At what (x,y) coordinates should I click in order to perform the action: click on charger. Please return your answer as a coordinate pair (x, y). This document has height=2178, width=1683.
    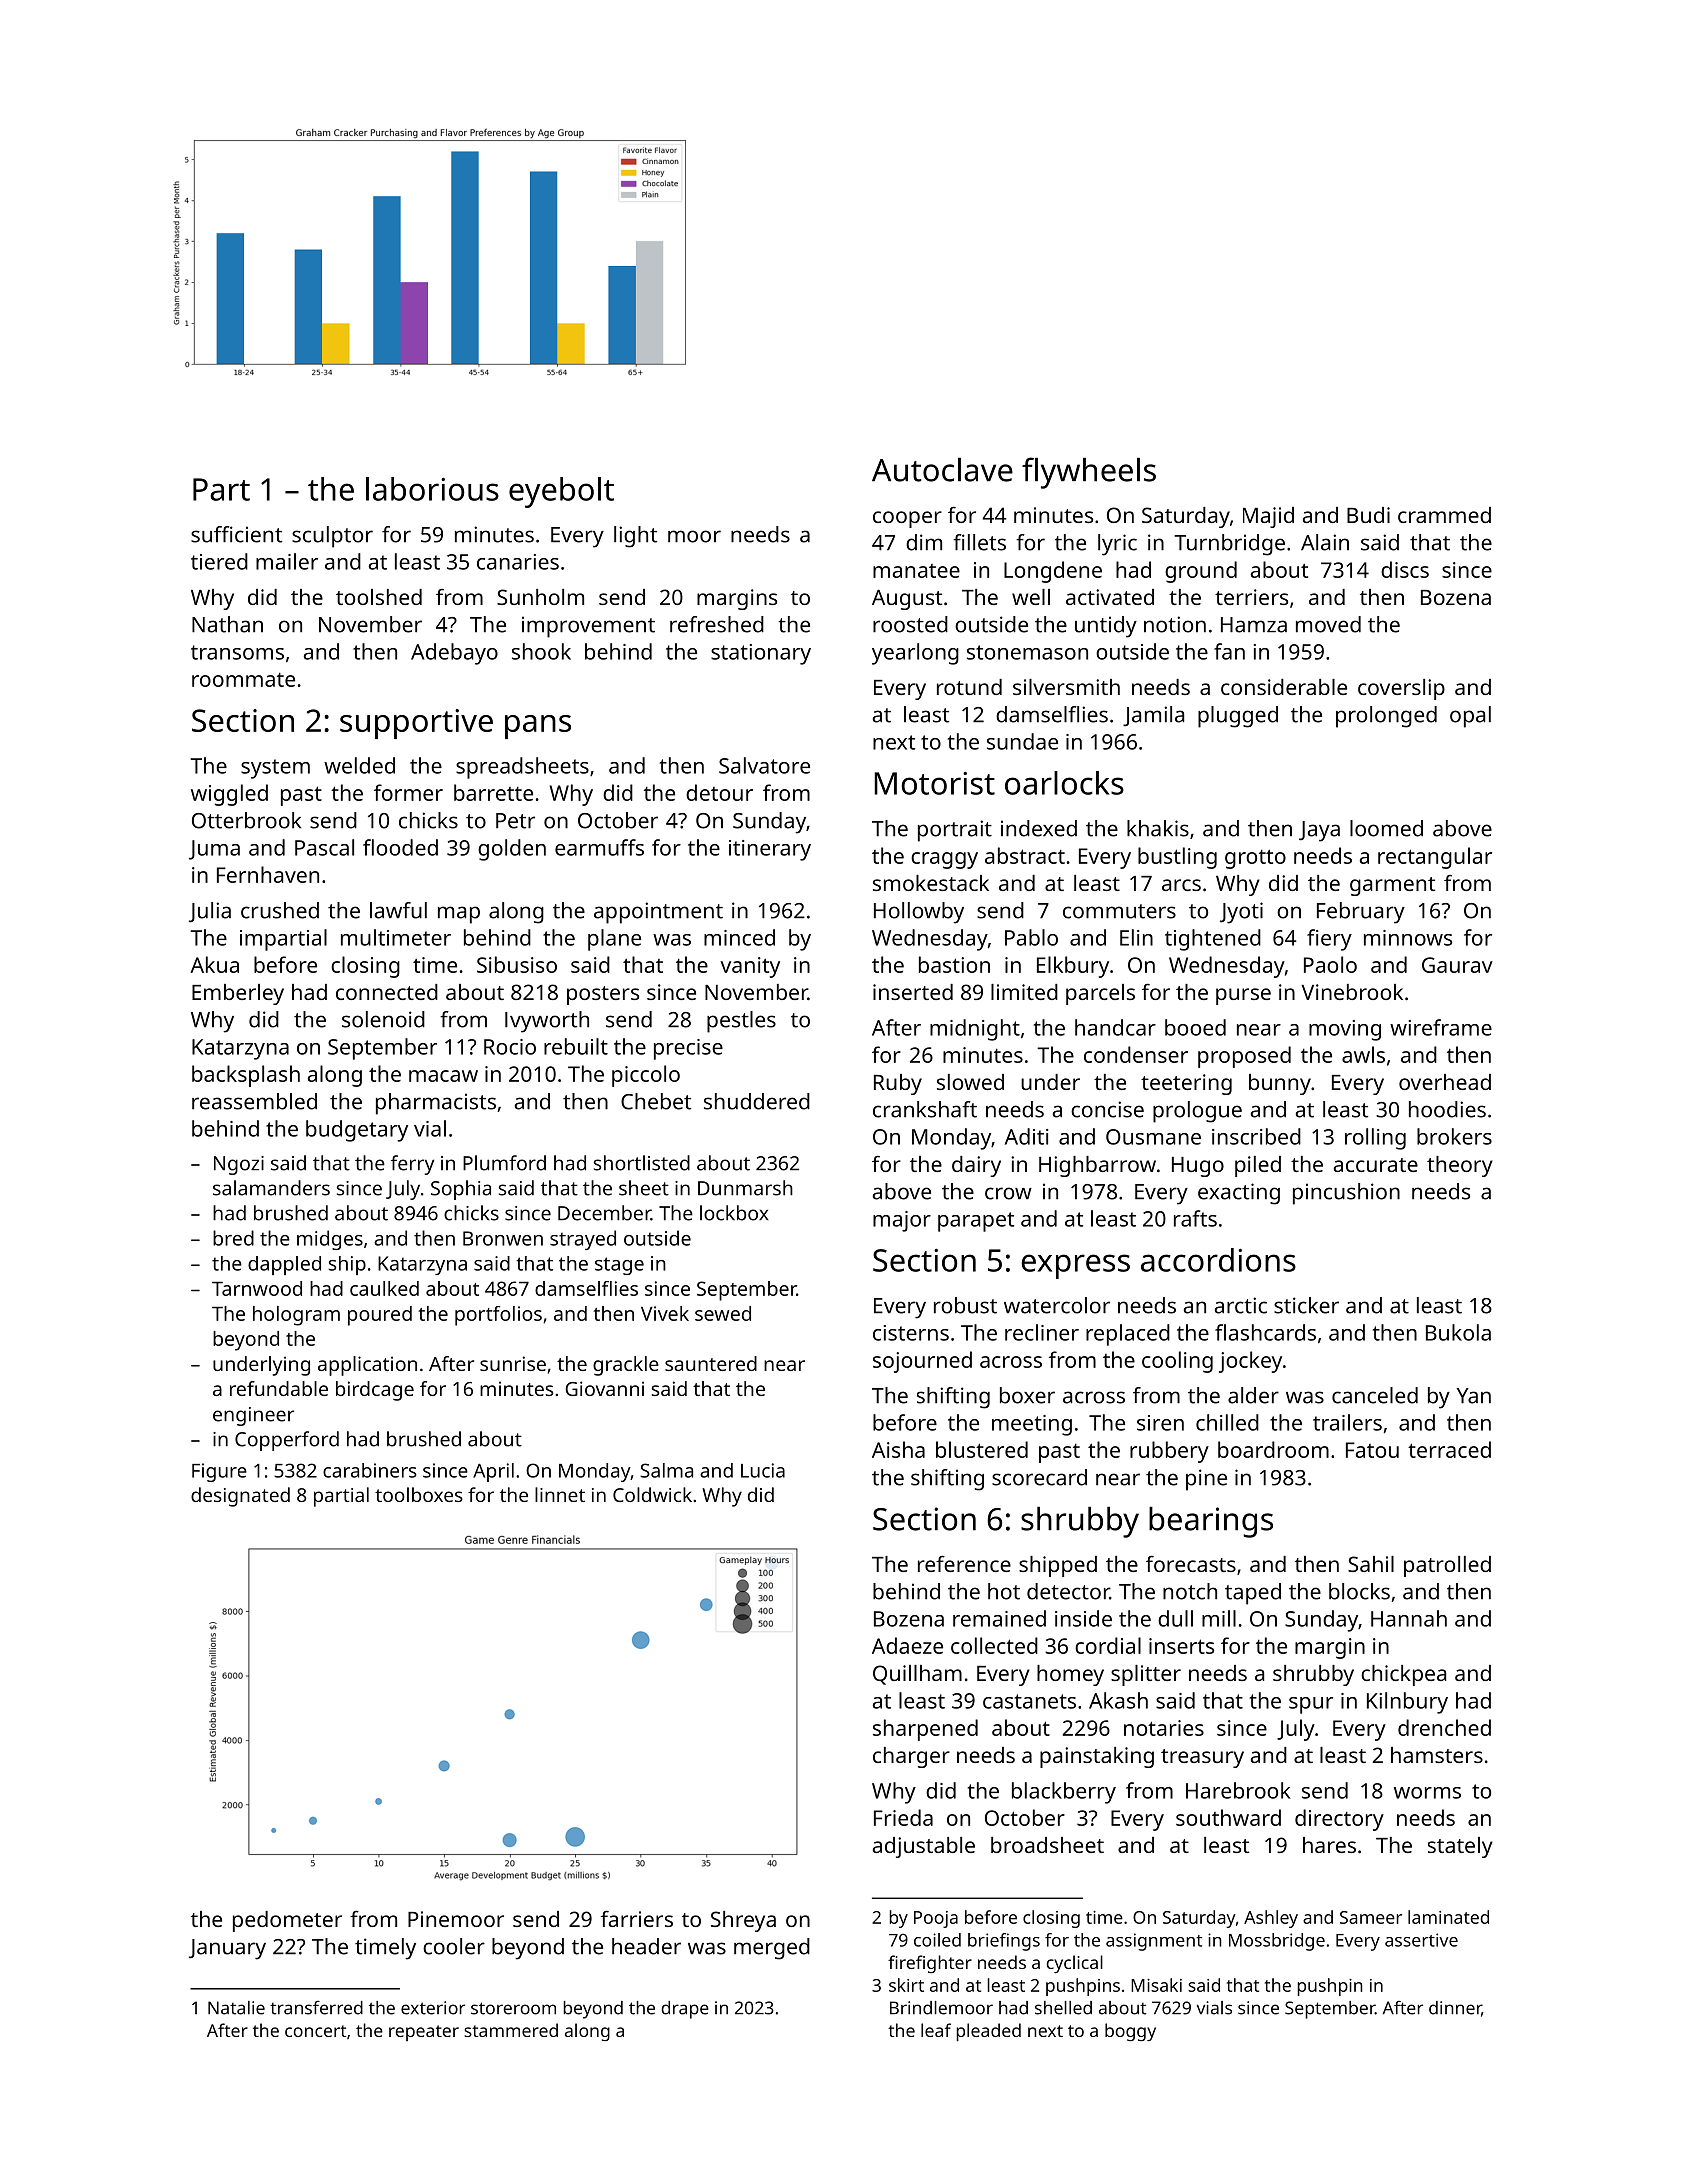
    Looking at the image, I should click on (911, 1757).
